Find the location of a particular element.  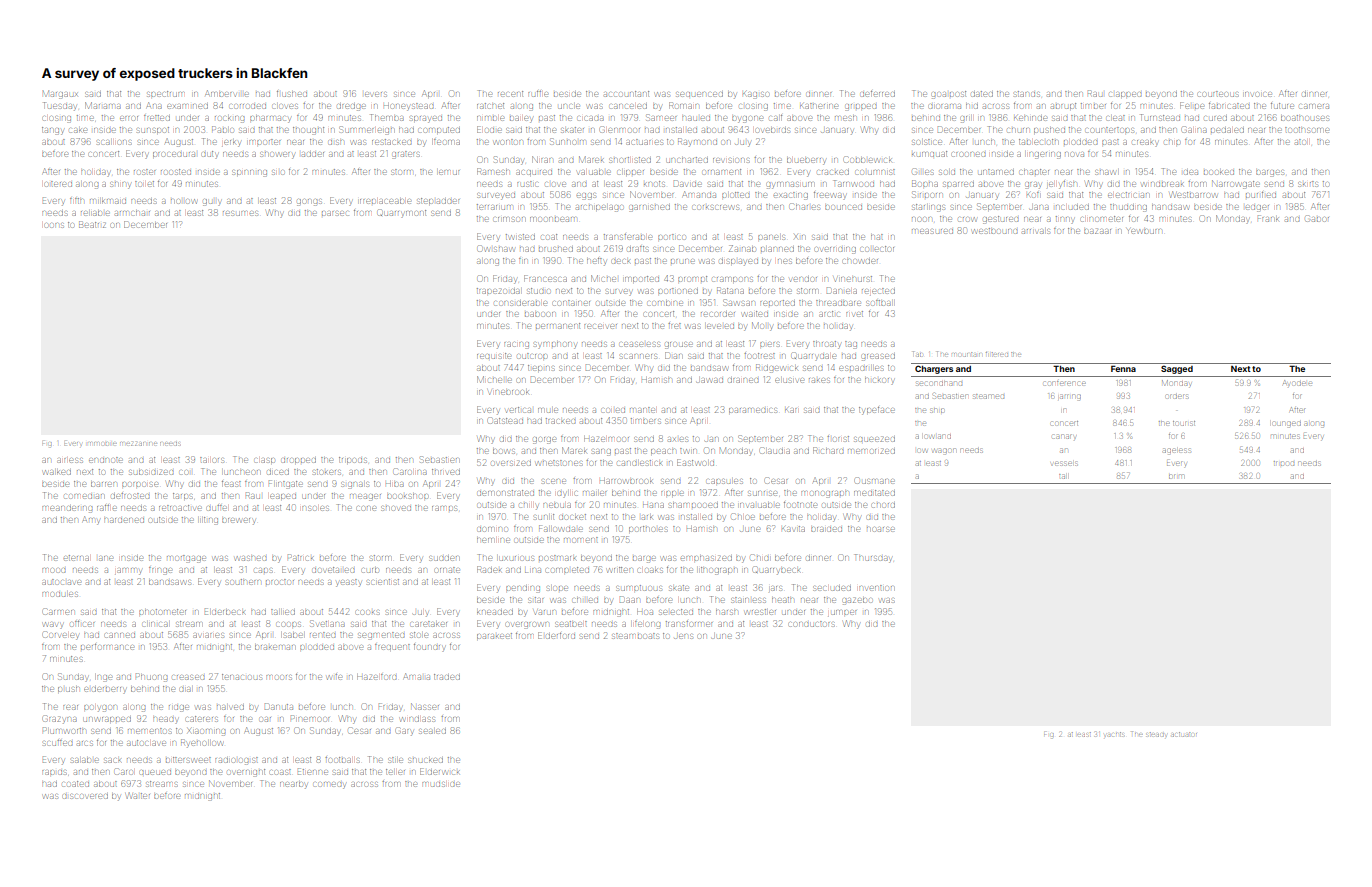

ruffle is located at coordinates (538, 94).
